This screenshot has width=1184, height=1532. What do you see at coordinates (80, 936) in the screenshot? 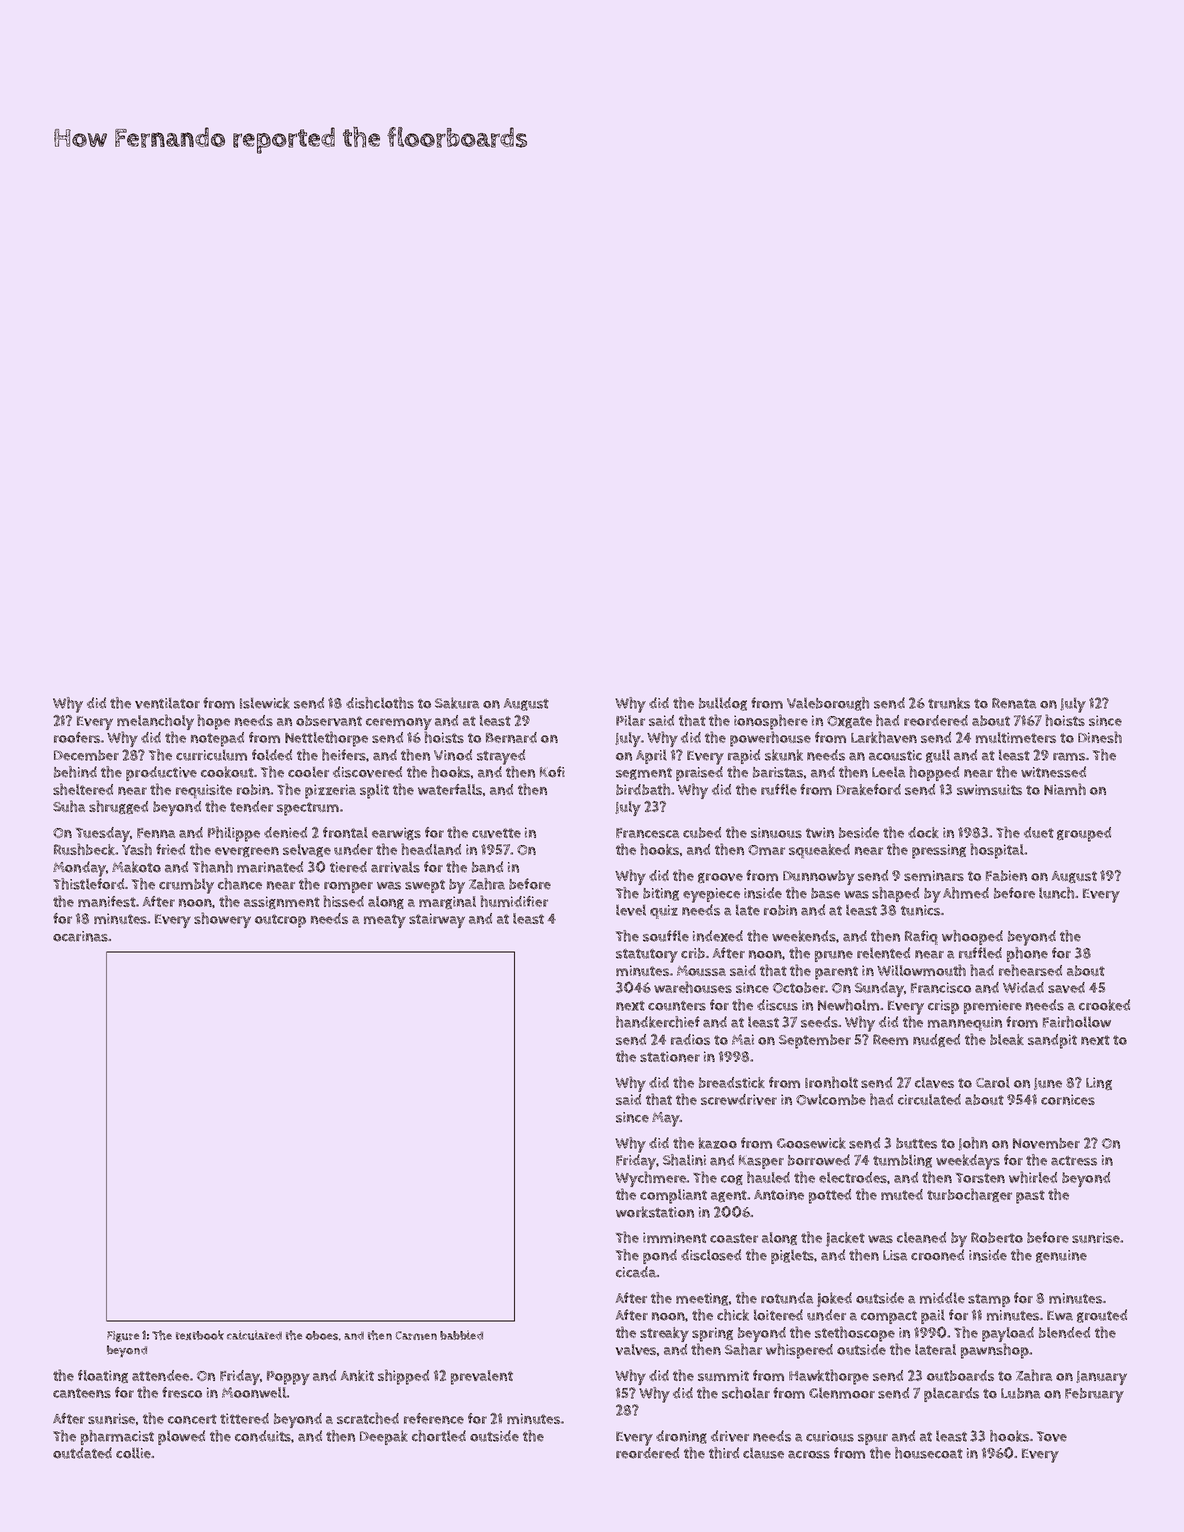
I see `ocarinas` at bounding box center [80, 936].
